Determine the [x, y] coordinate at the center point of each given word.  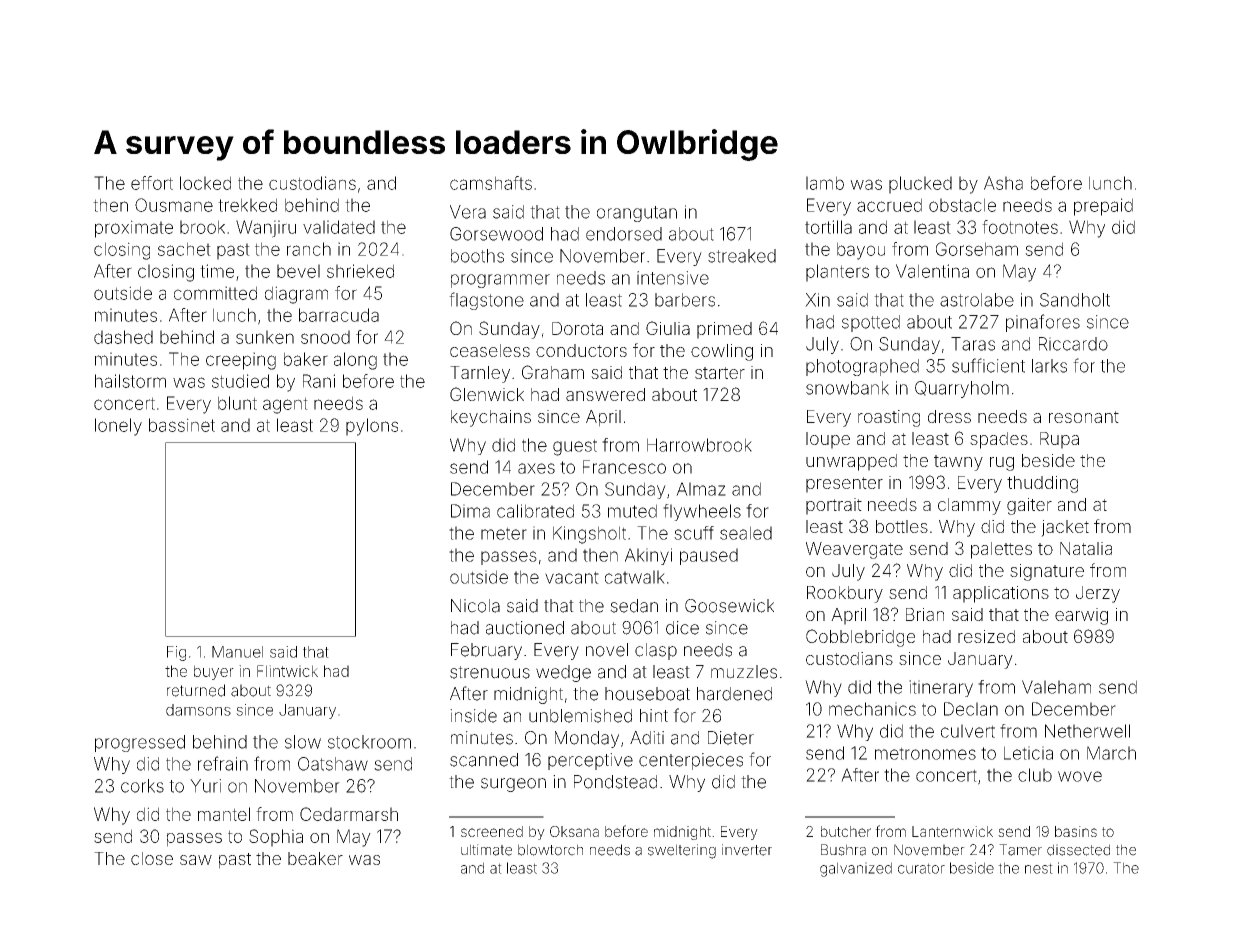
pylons [372, 427]
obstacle [962, 205]
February [486, 651]
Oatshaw [333, 764]
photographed [862, 367]
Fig [176, 653]
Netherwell [1087, 731]
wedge [563, 673]
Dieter [731, 738]
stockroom [369, 742]
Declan [971, 709]
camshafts [491, 183]
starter [720, 373]
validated [339, 227]
